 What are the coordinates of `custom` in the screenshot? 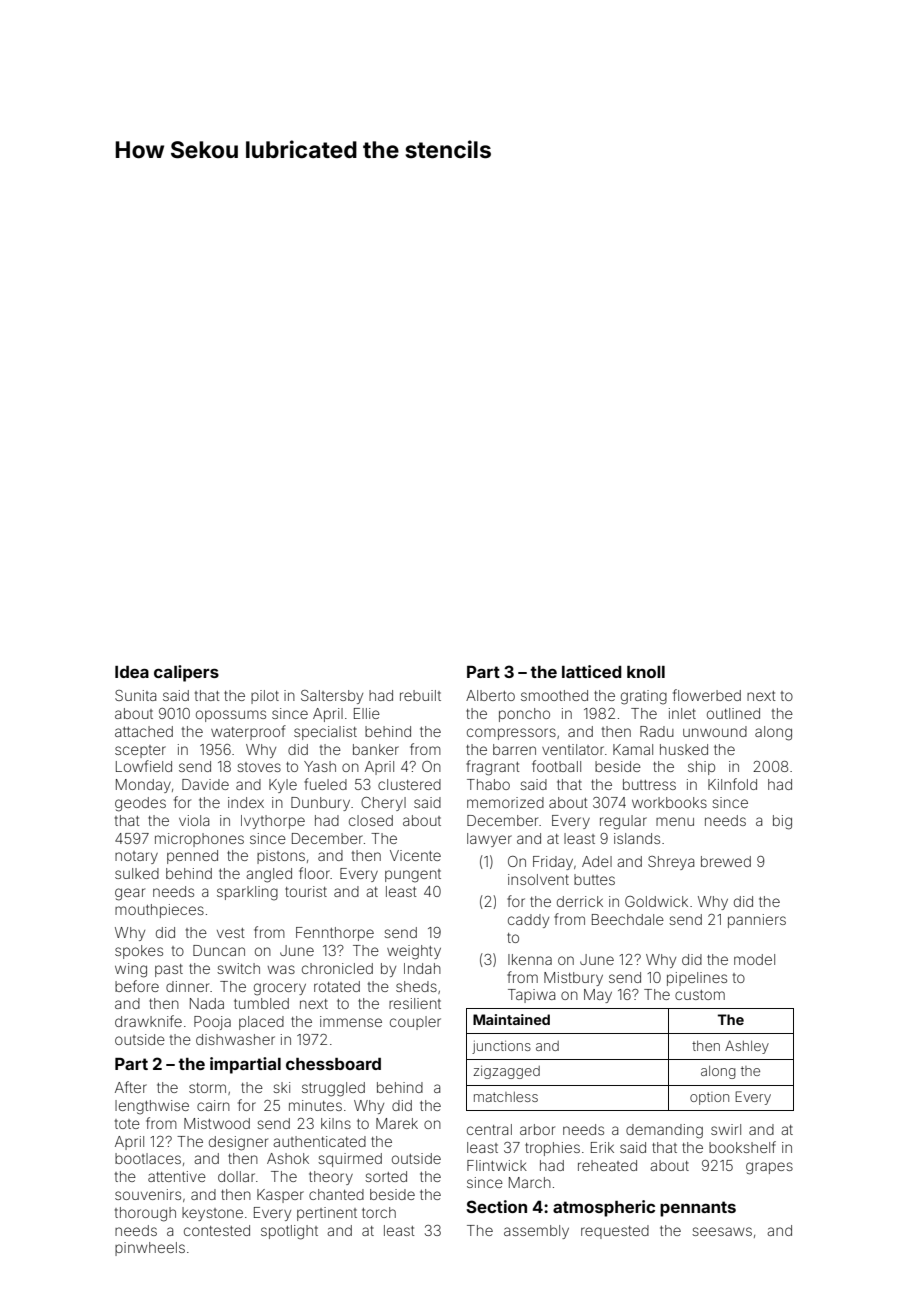 It's located at (700, 995).
